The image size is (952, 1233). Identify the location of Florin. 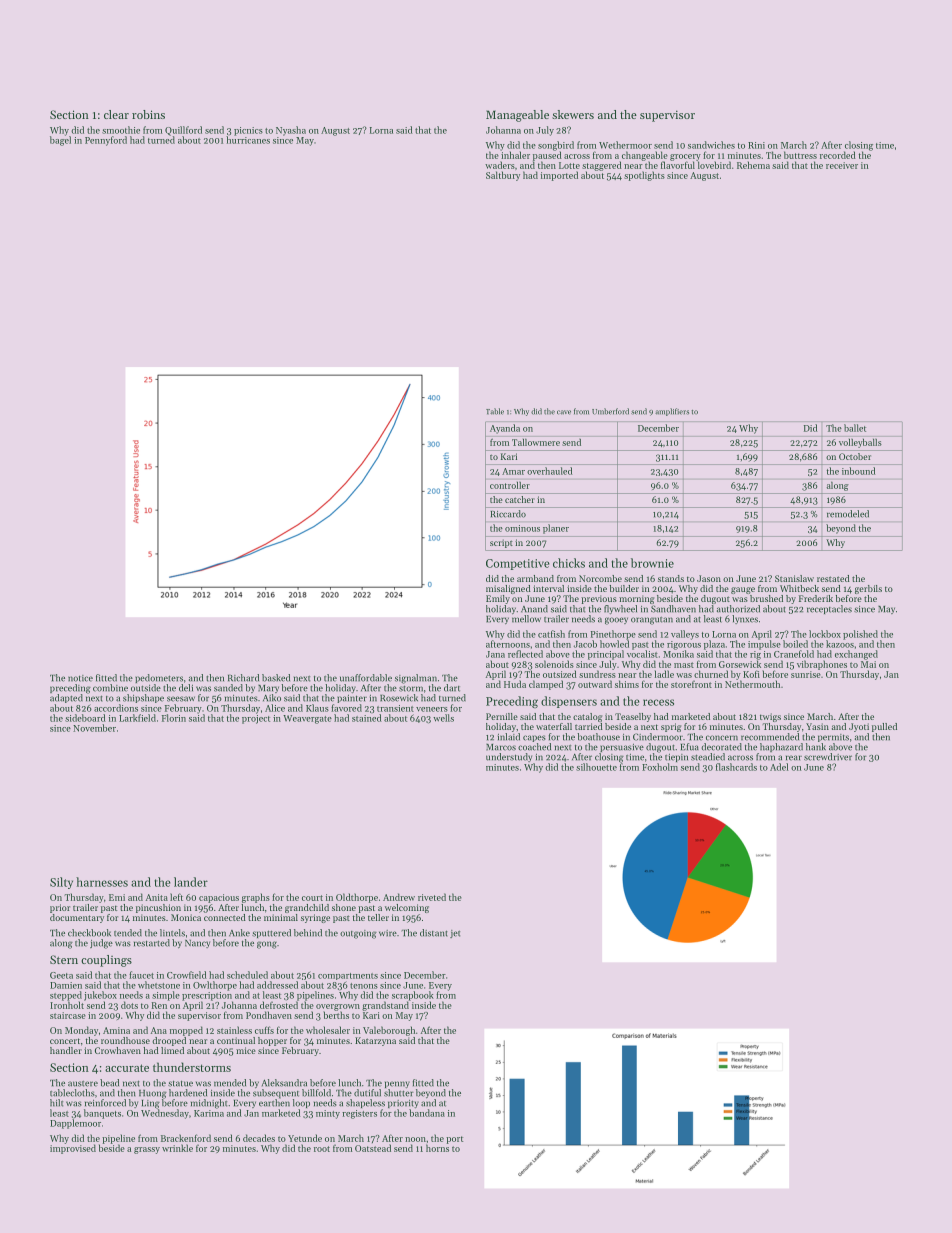
(174, 718).
